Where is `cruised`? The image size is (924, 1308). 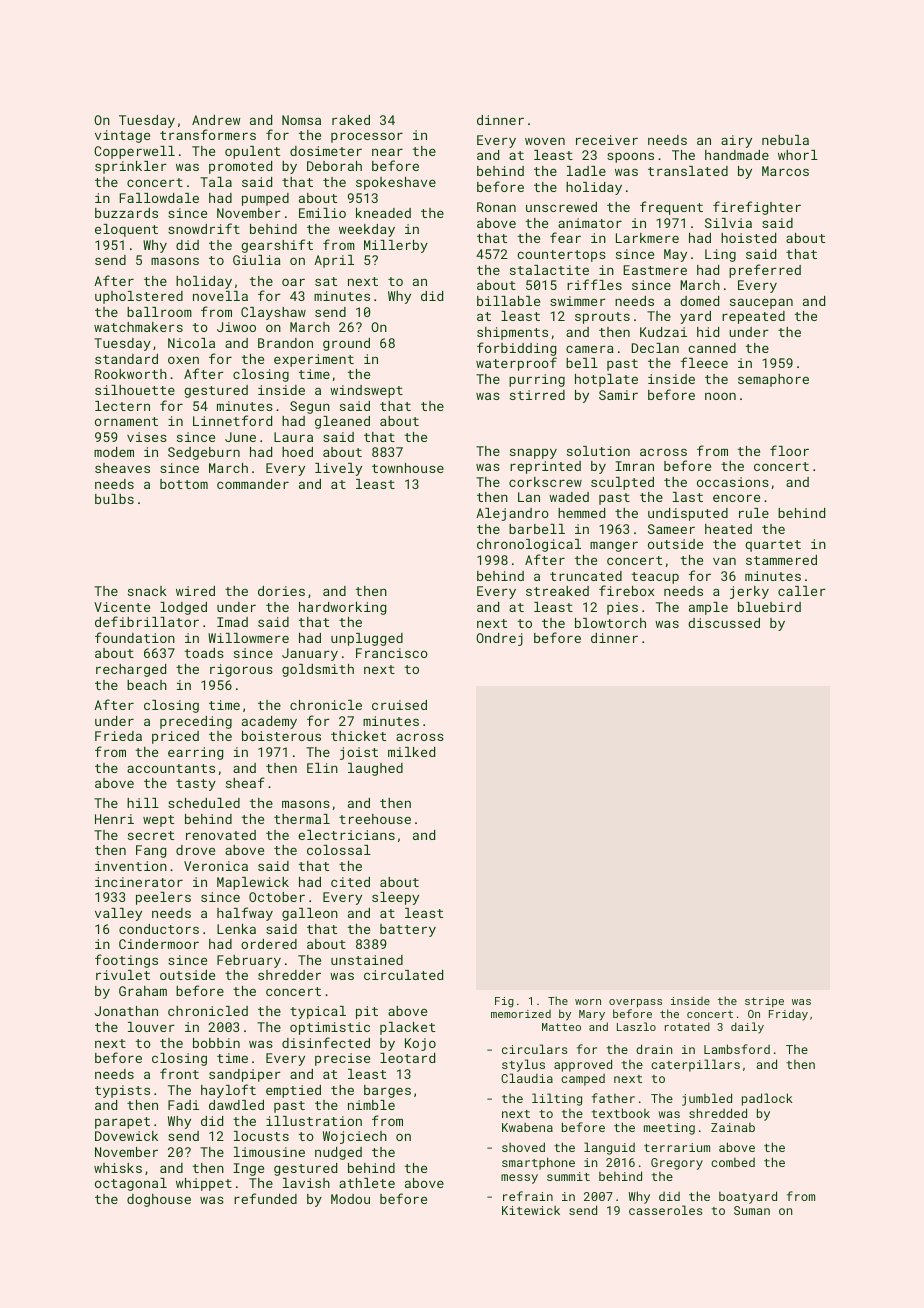 cruised is located at coordinates (399, 705).
